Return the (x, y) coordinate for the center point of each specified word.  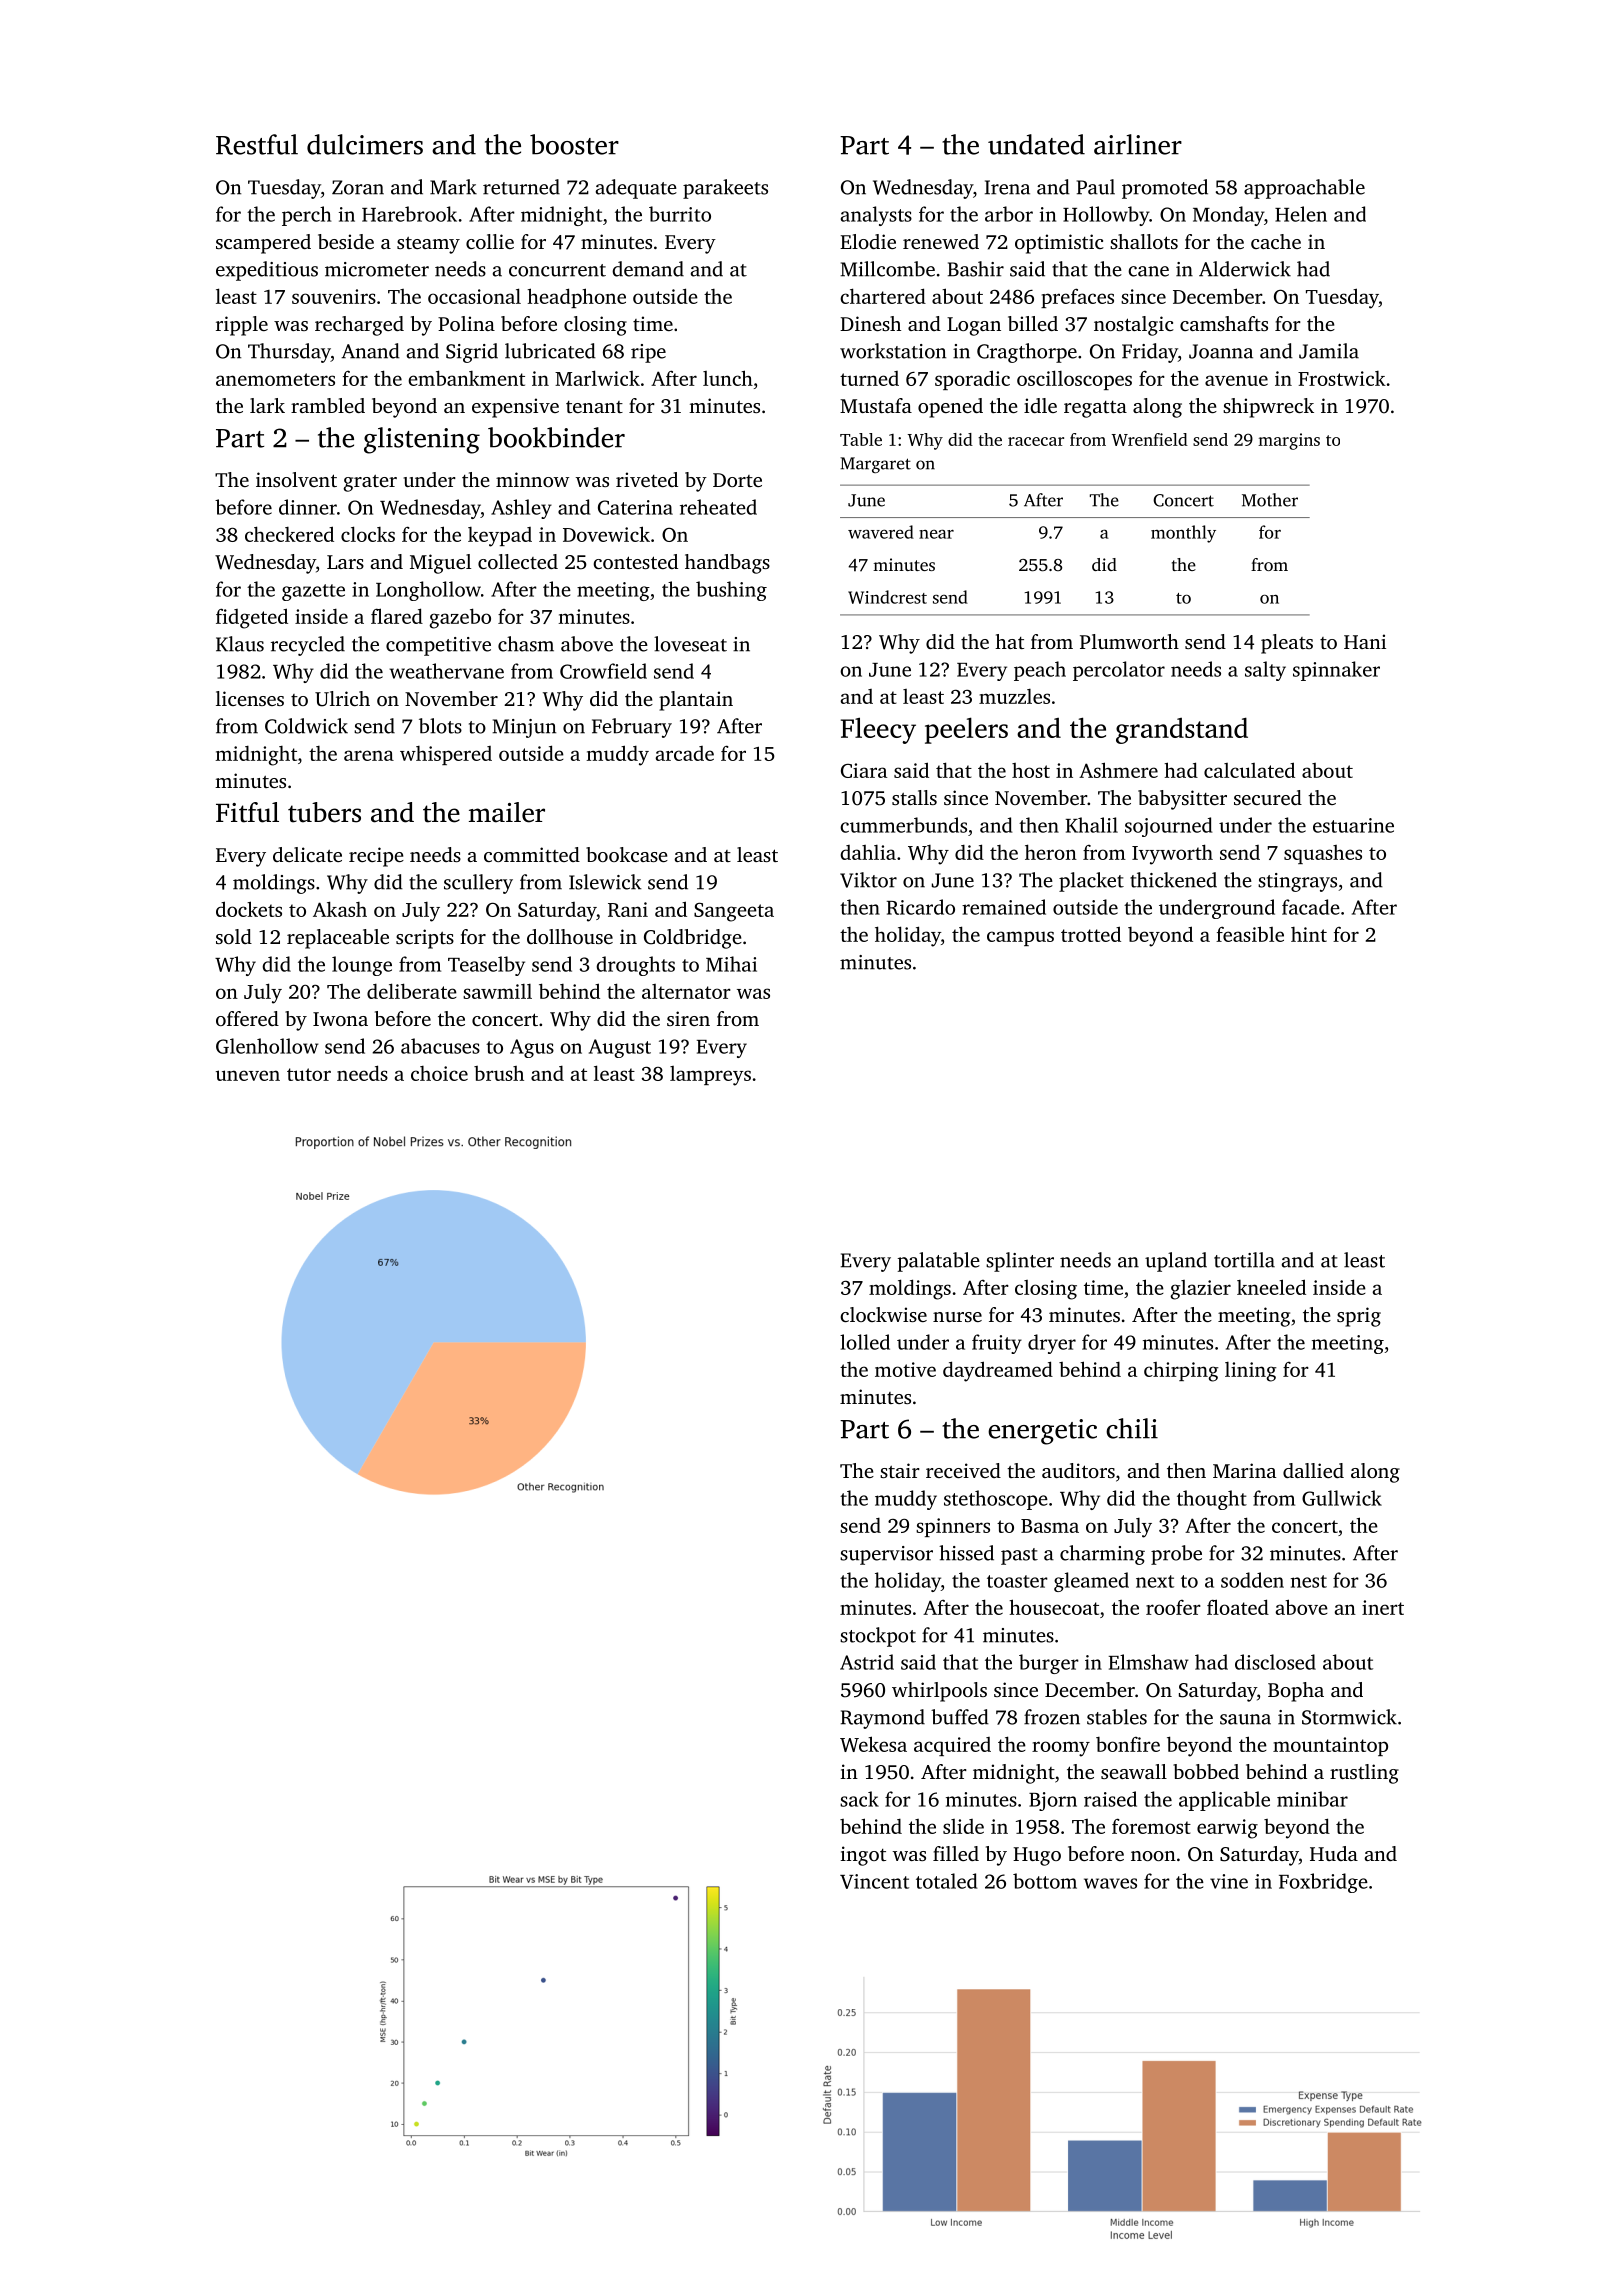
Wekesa (873, 1744)
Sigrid (472, 353)
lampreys (710, 1076)
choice (439, 1073)
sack (859, 1799)
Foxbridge (1323, 1883)
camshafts (1224, 323)
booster (574, 144)
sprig (1359, 1317)
